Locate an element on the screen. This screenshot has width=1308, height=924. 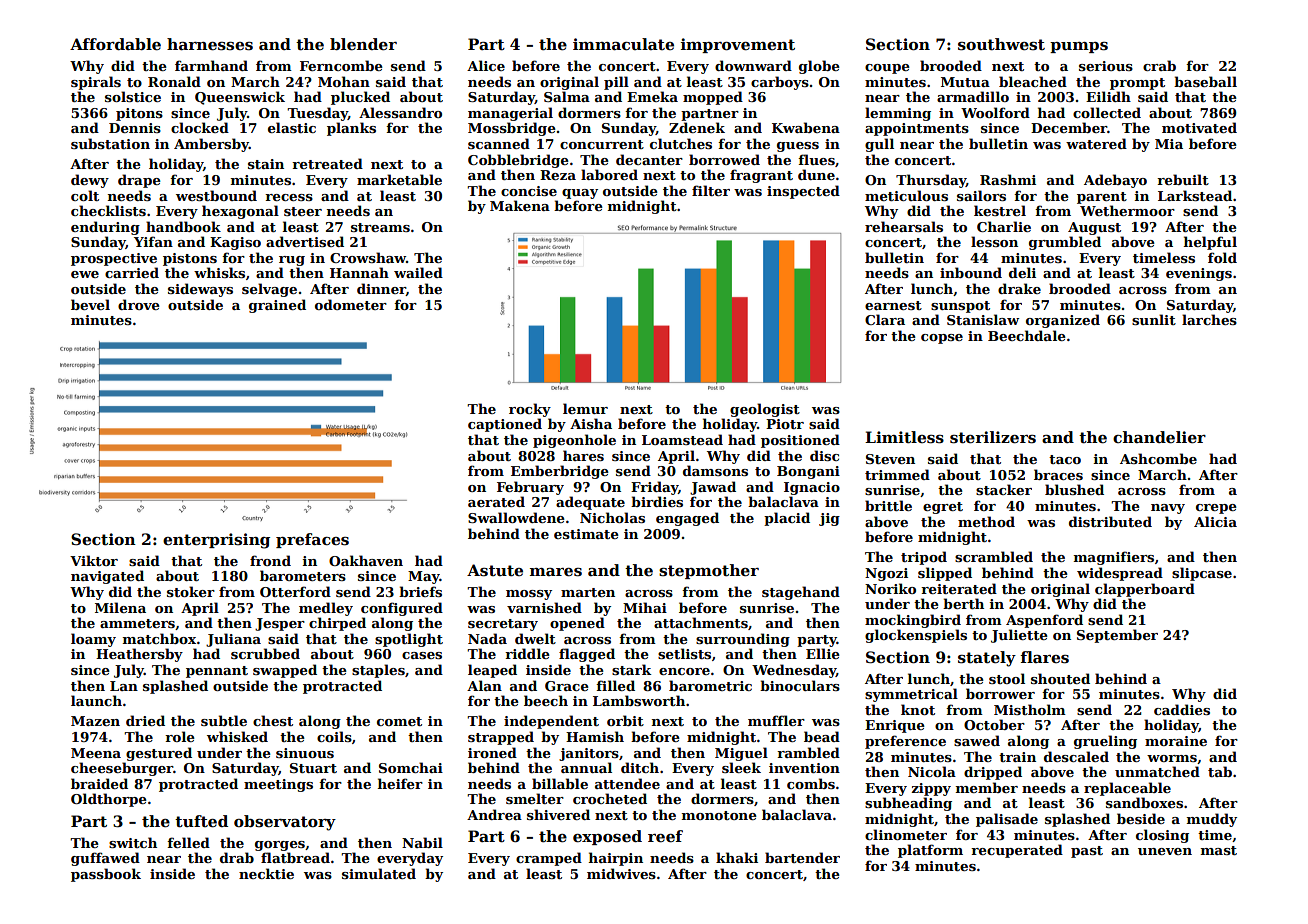
Salma is located at coordinates (567, 96).
